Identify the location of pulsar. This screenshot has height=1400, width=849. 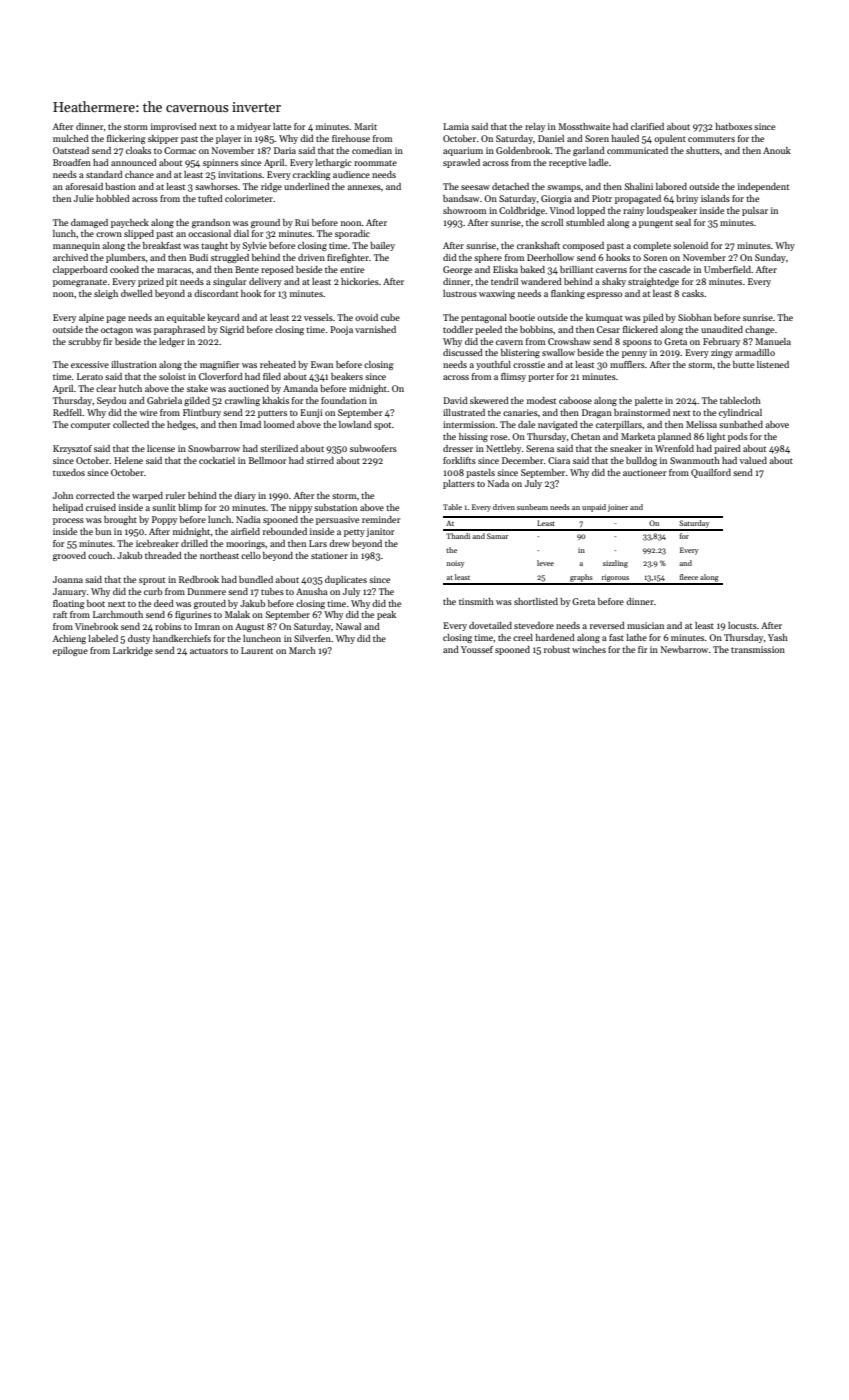
(755, 211).
